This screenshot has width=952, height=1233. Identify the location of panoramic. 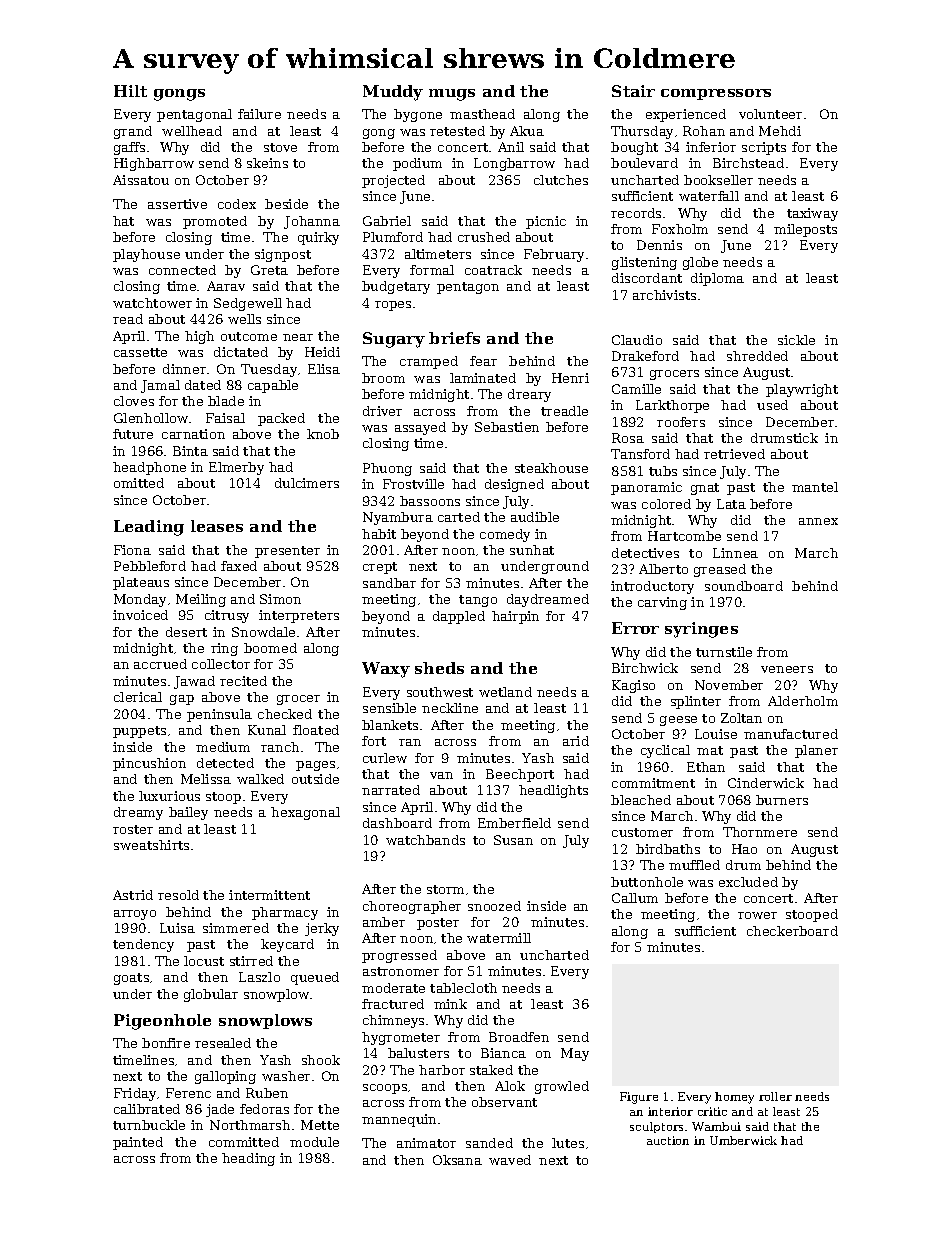
(646, 488).
